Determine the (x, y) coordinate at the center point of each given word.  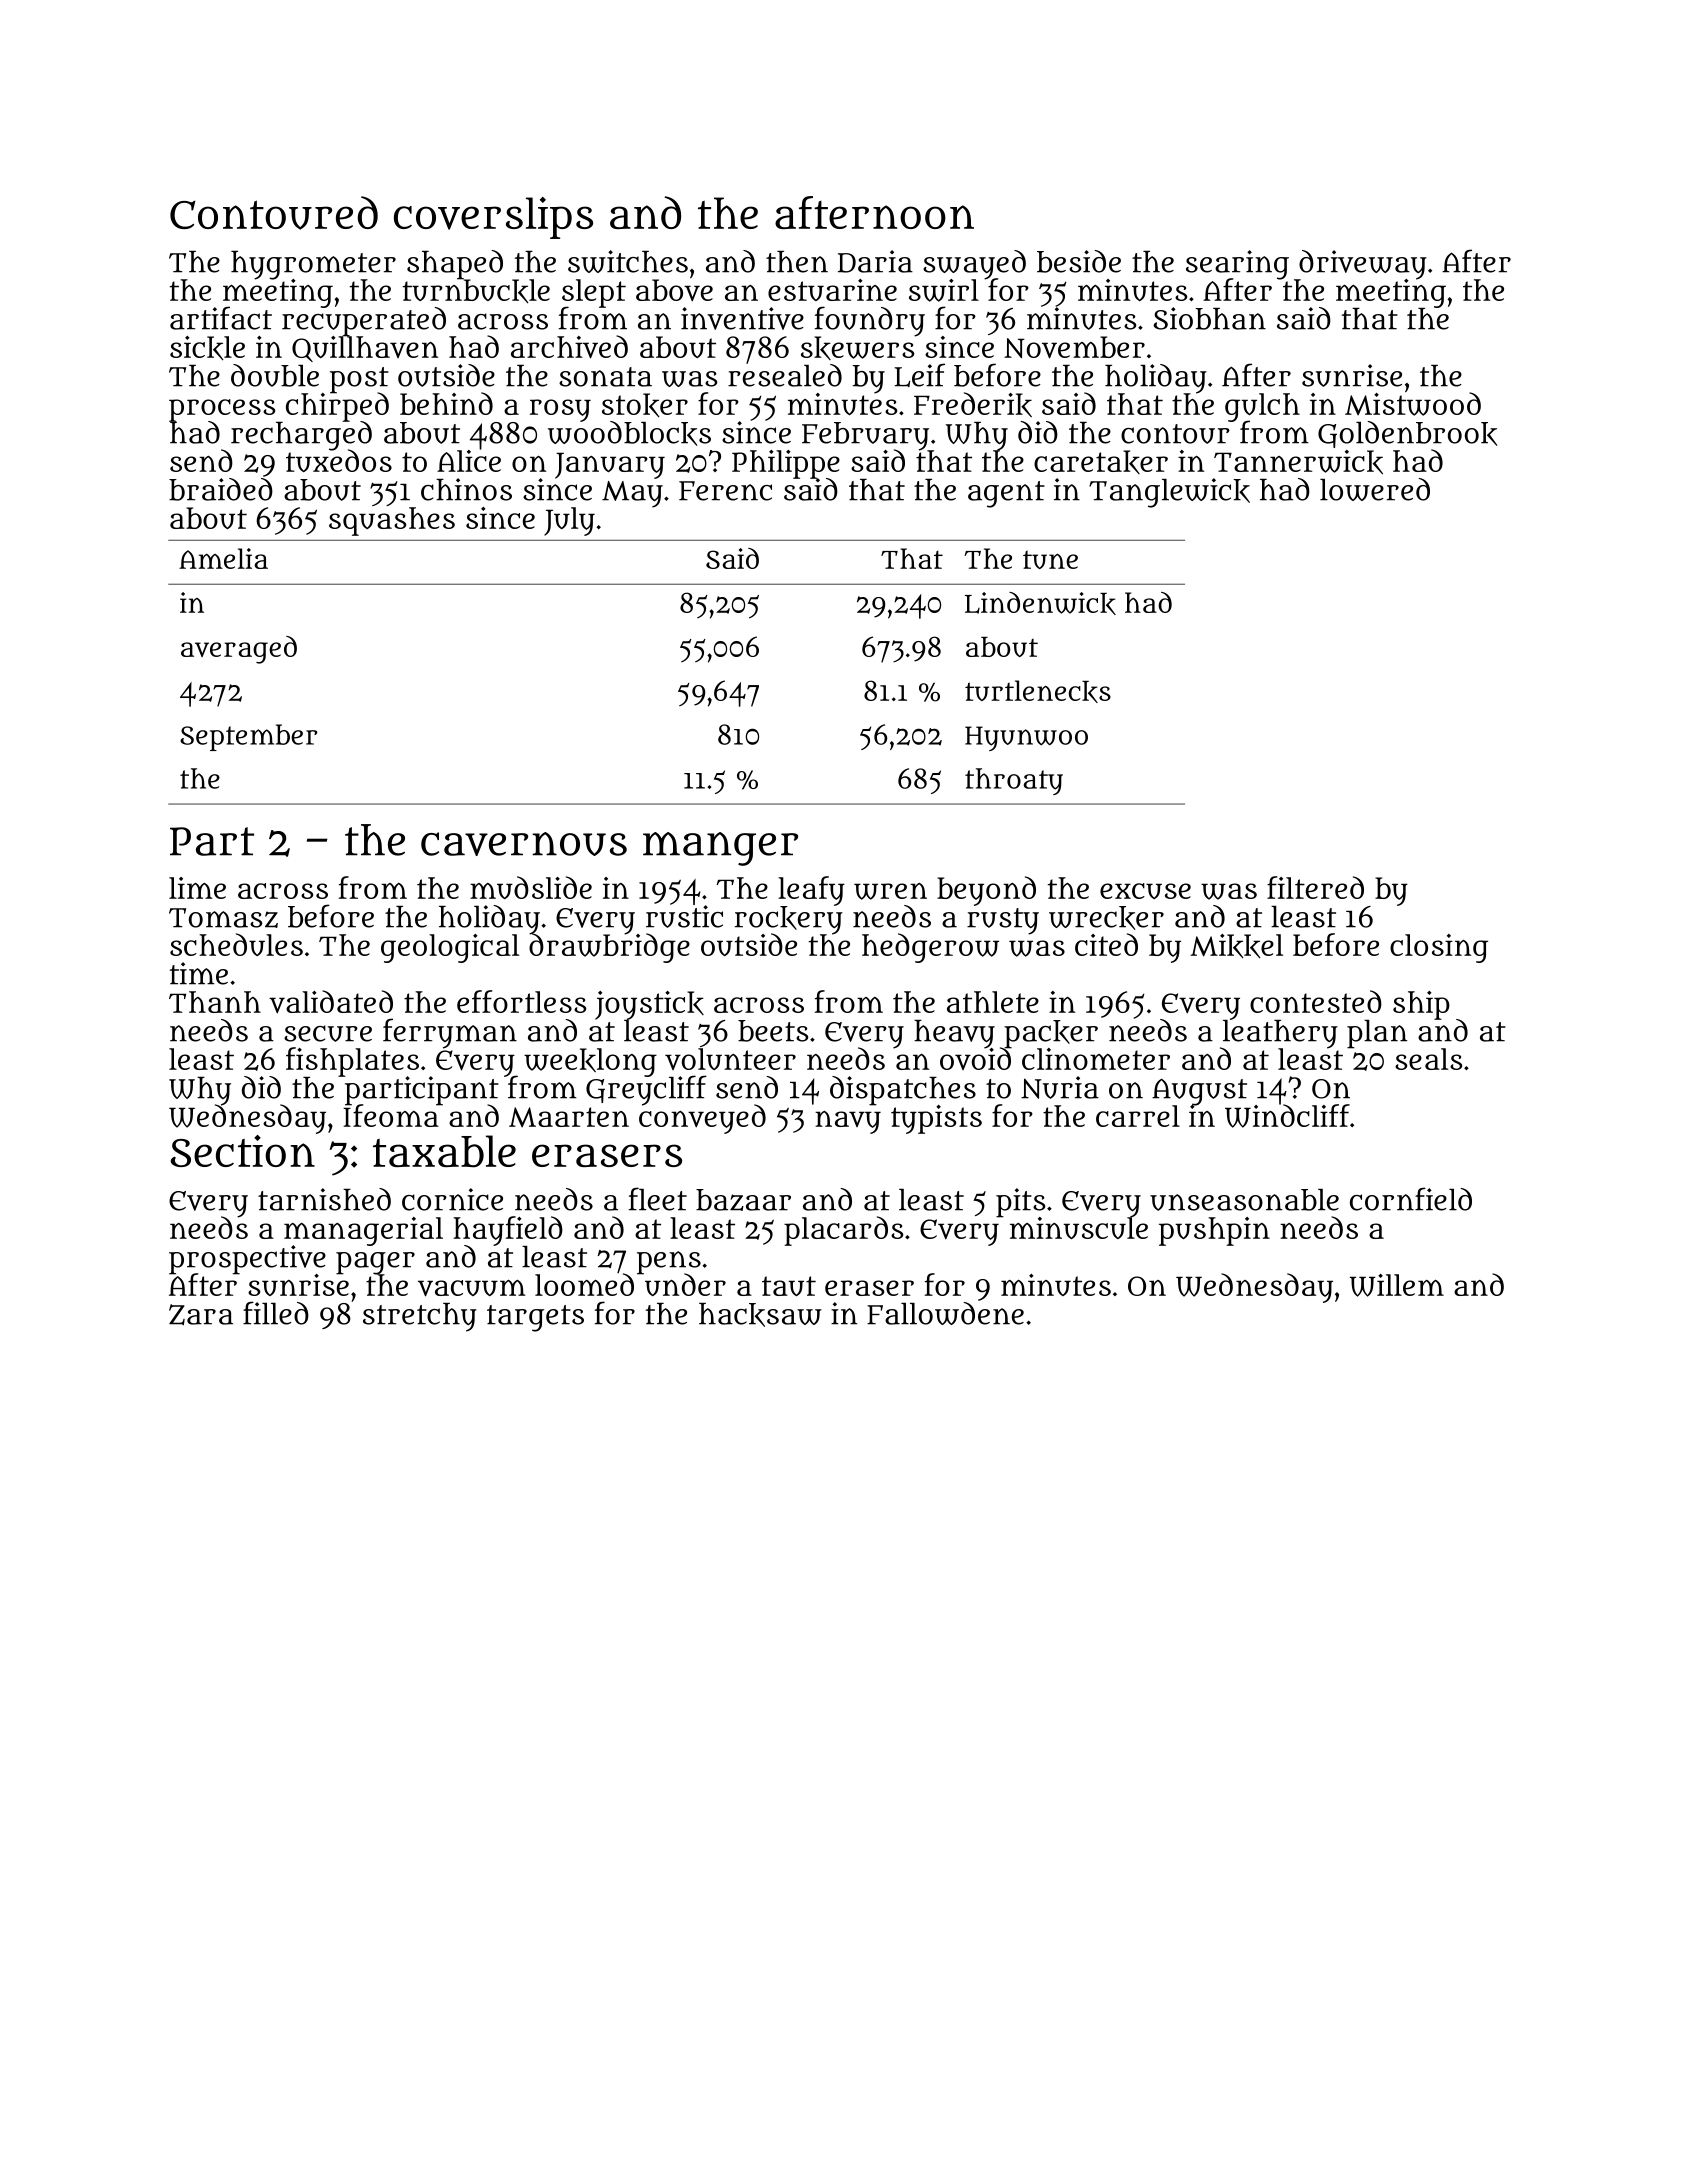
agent (1006, 494)
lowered (1375, 489)
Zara (201, 1314)
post (359, 380)
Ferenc (725, 491)
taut (789, 1286)
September (248, 737)
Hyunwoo (1026, 738)
